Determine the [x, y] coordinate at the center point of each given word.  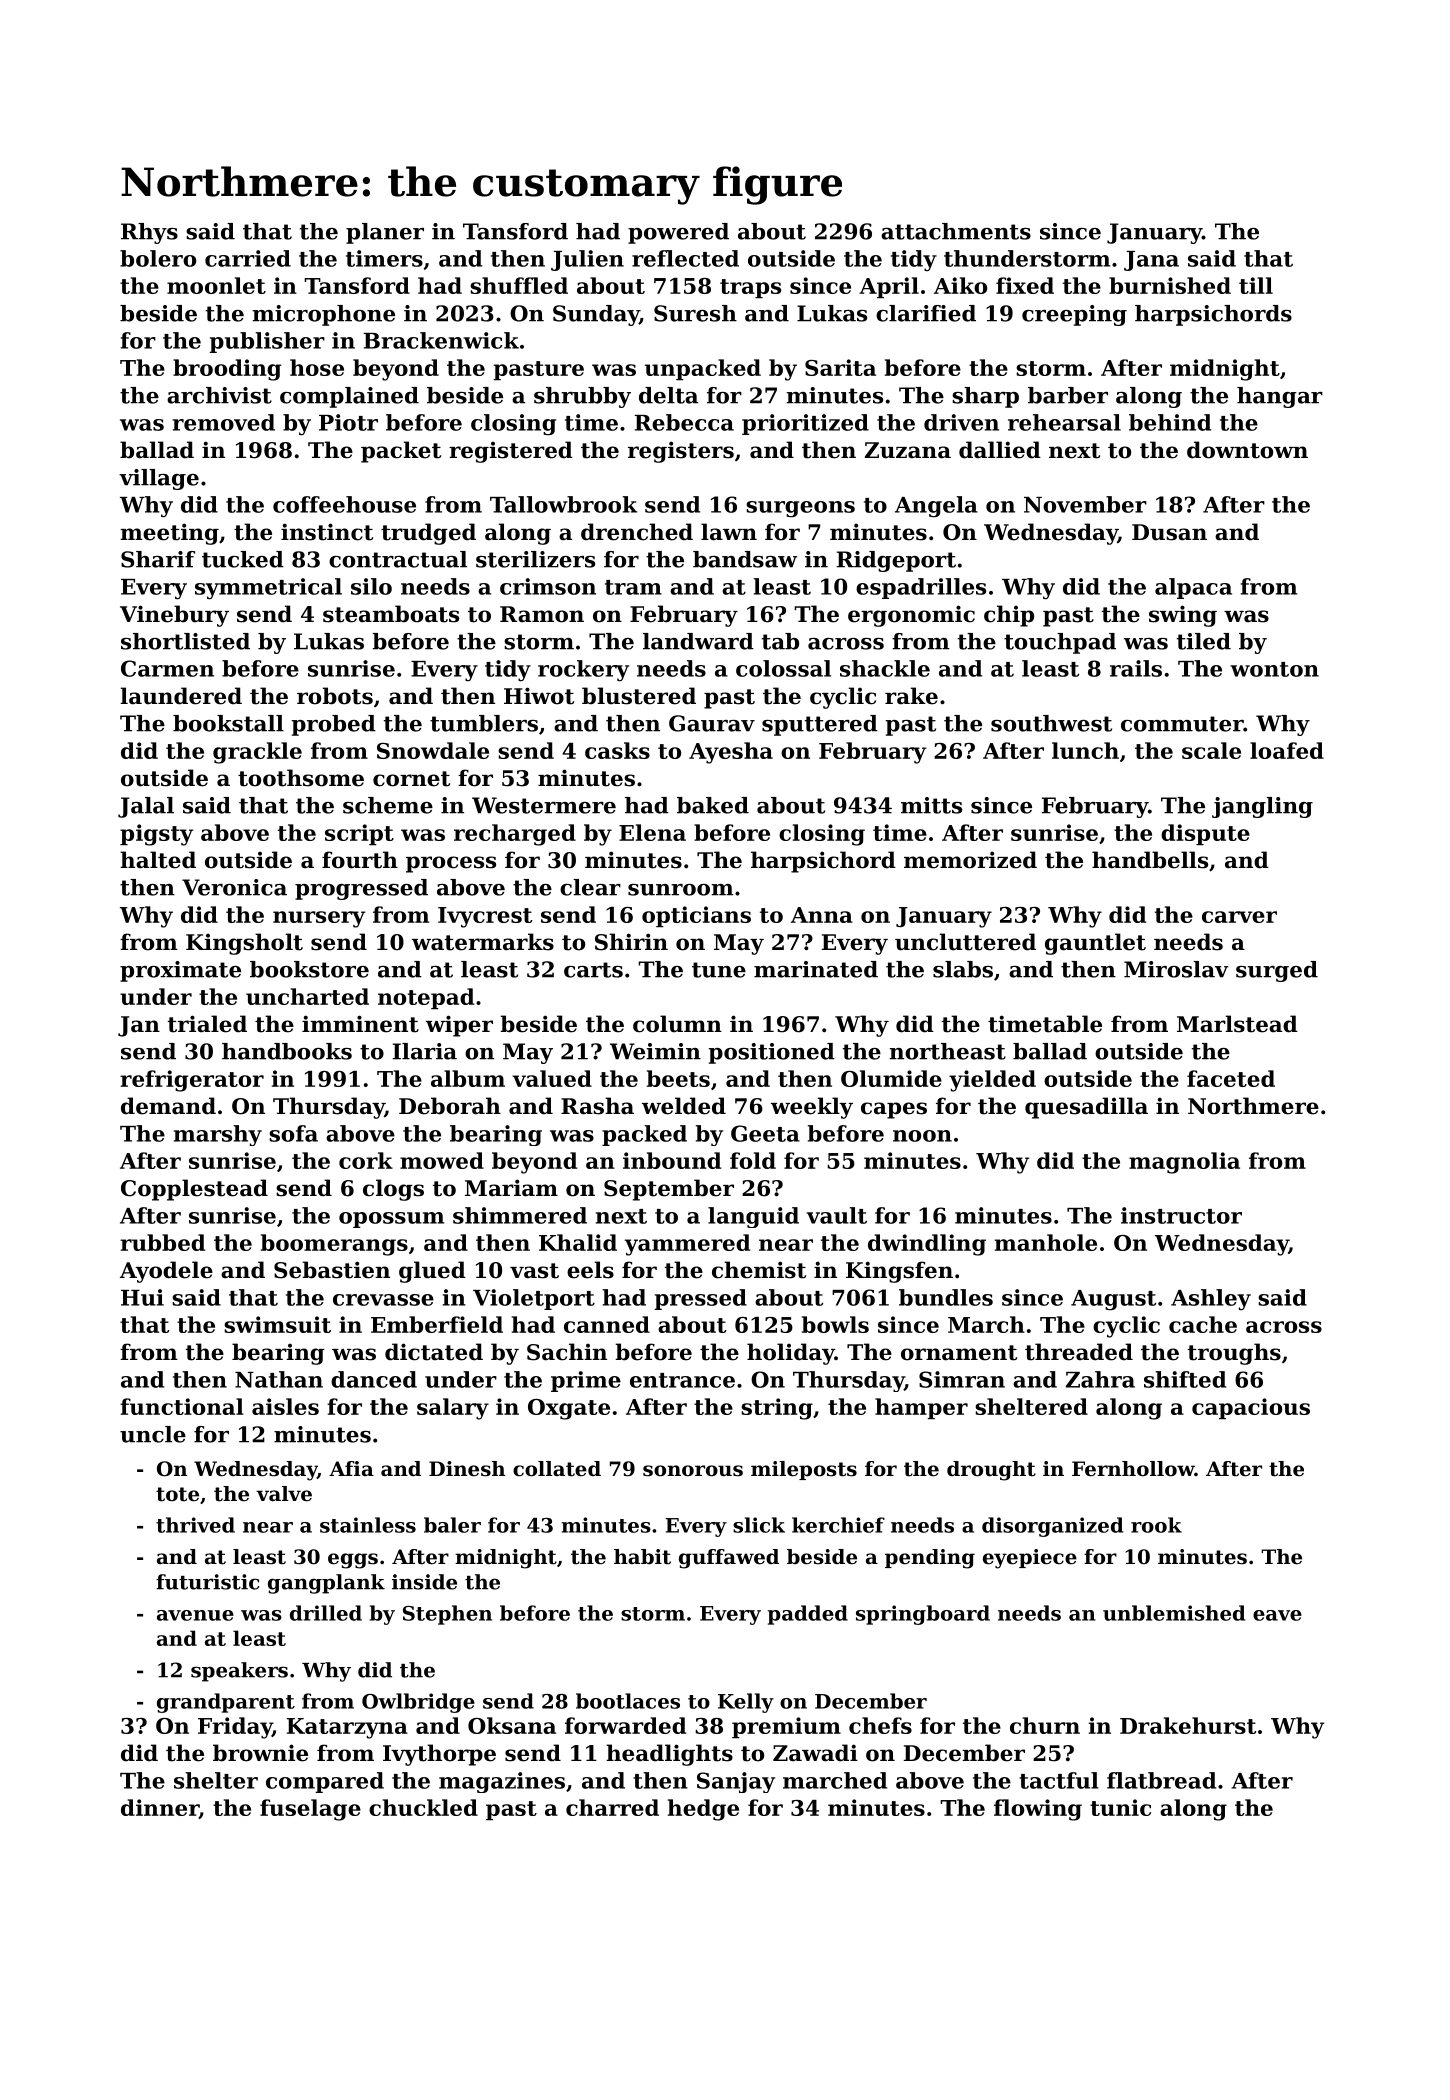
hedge [703, 1810]
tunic [1120, 1807]
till [1256, 285]
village [159, 479]
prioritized [805, 424]
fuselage [310, 1810]
